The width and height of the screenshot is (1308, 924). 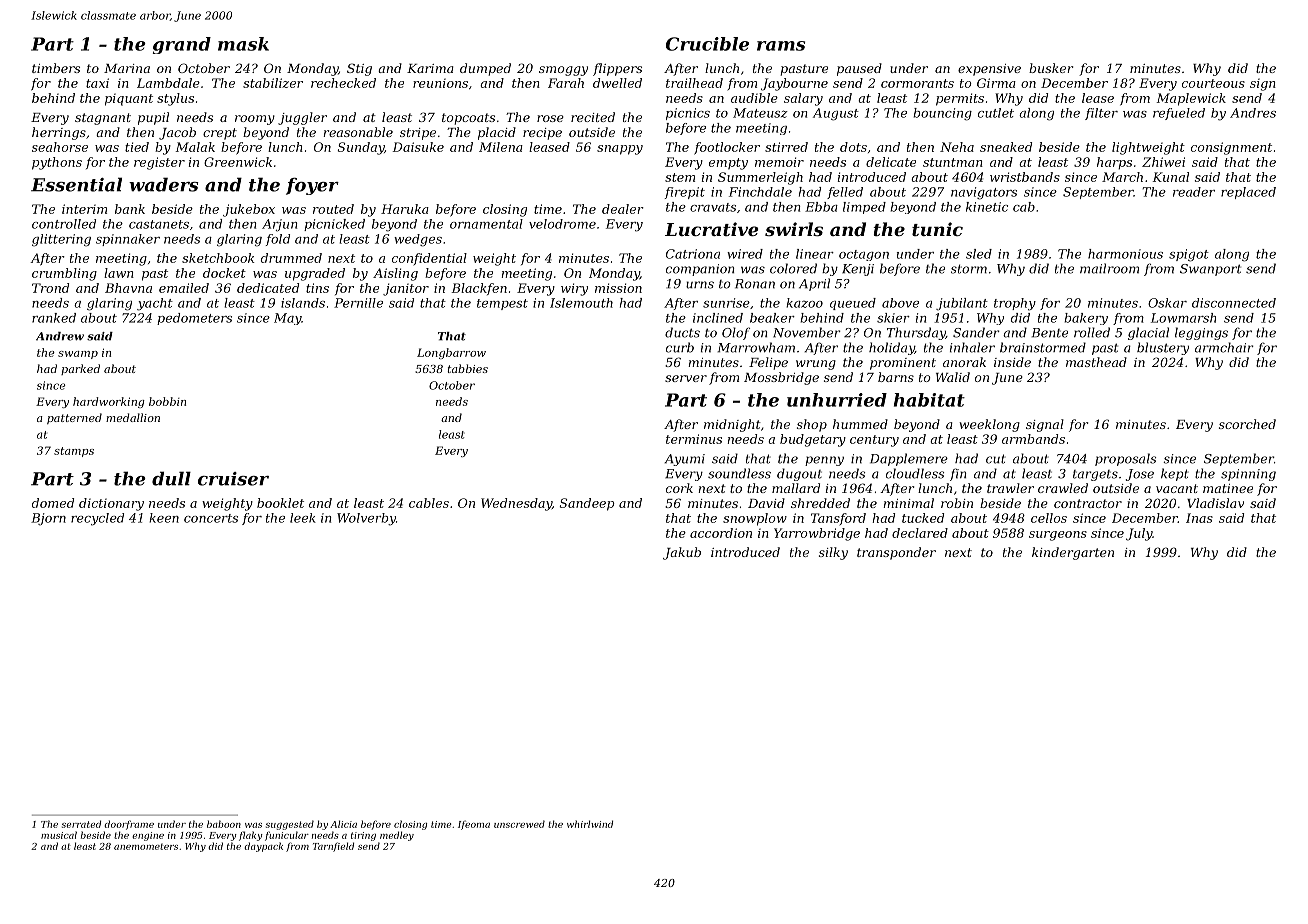 I want to click on unscrewed, so click(x=519, y=824).
